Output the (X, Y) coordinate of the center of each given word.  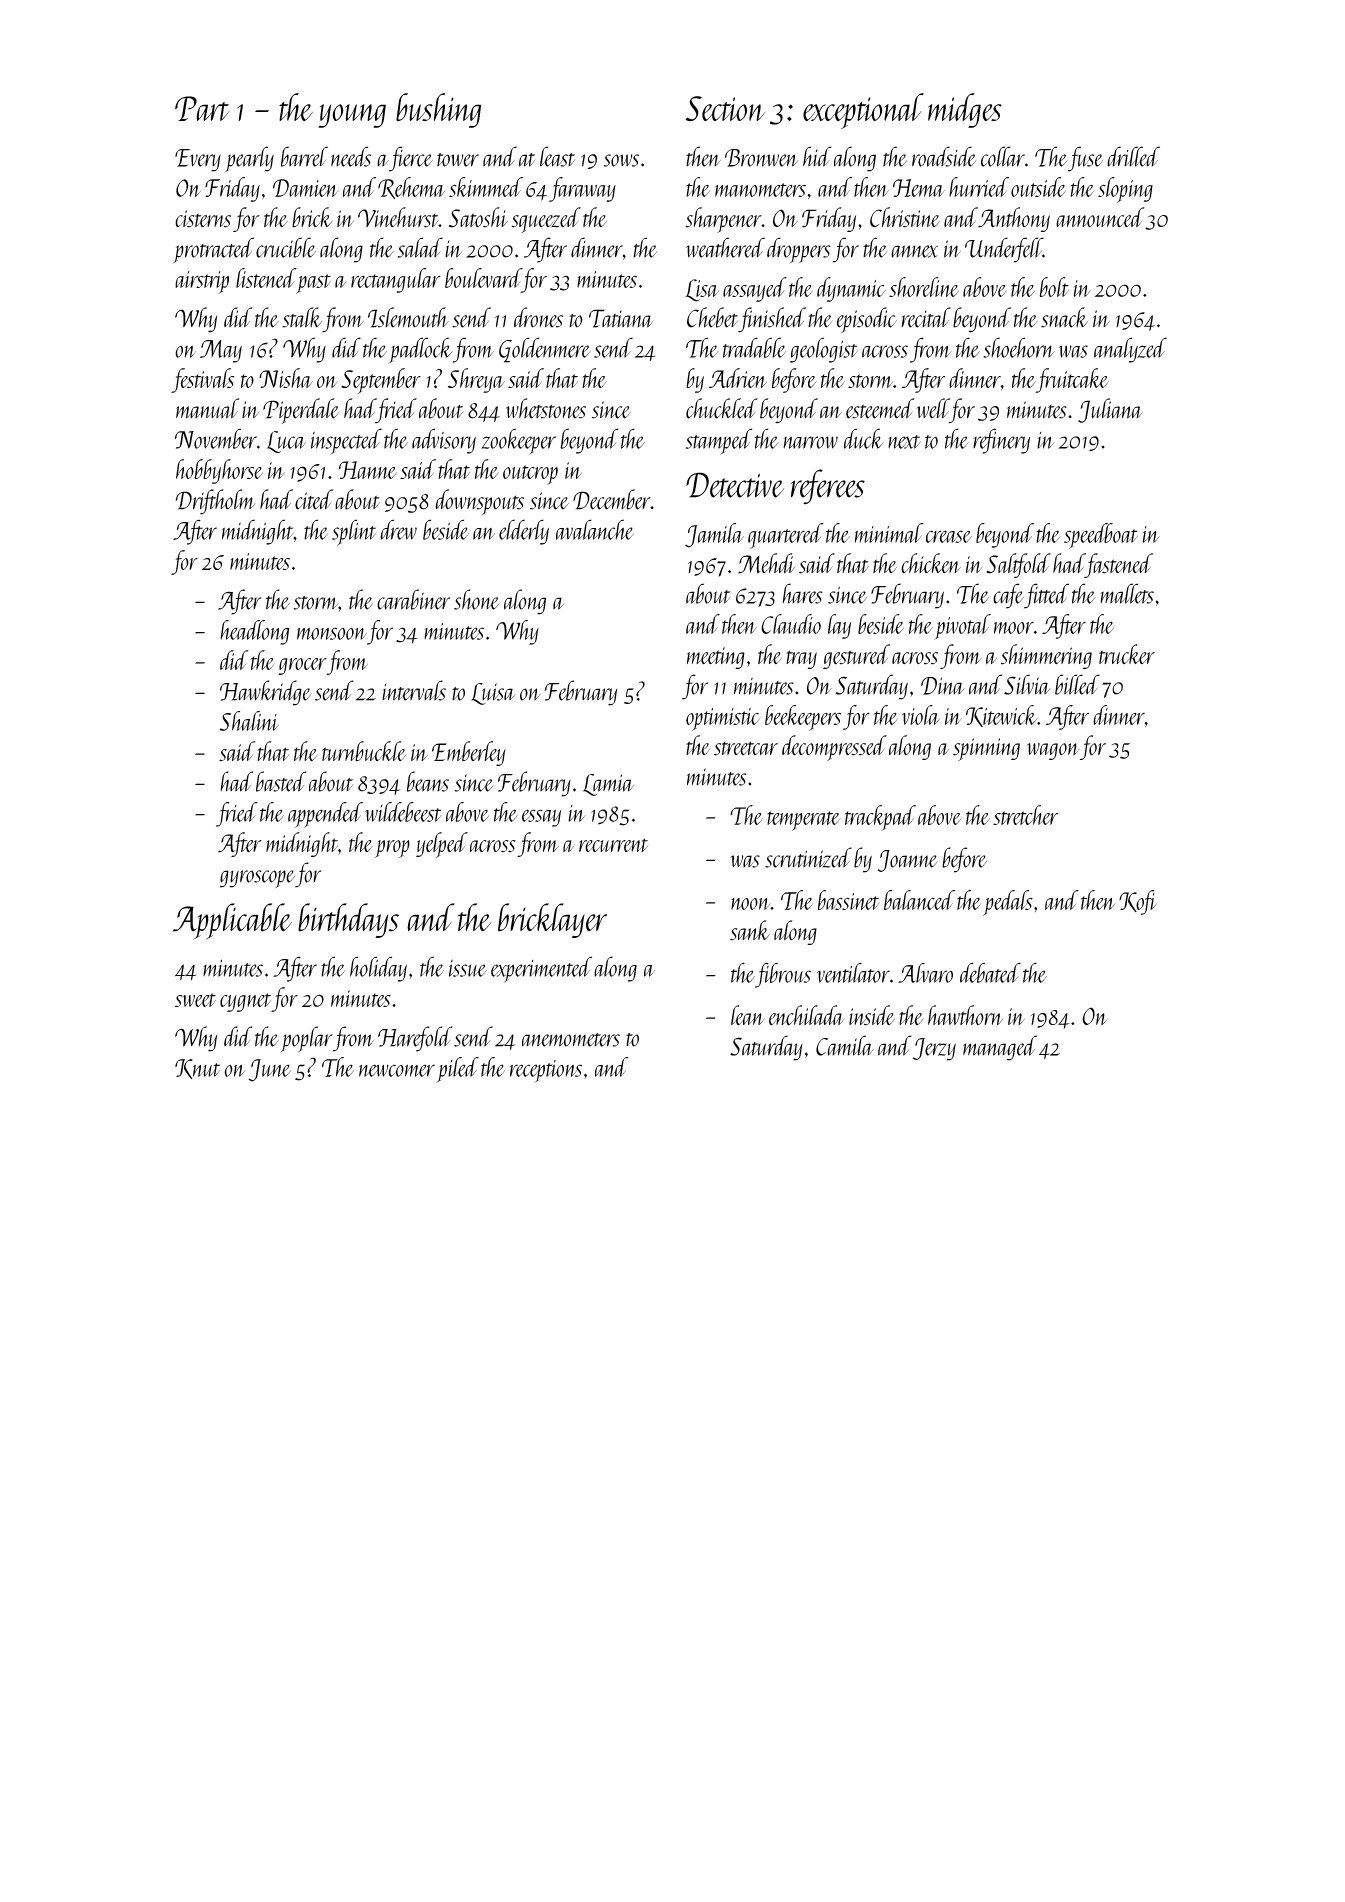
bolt (1054, 287)
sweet (195, 1000)
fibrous (783, 975)
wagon (1053, 751)
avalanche (595, 529)
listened (266, 278)
